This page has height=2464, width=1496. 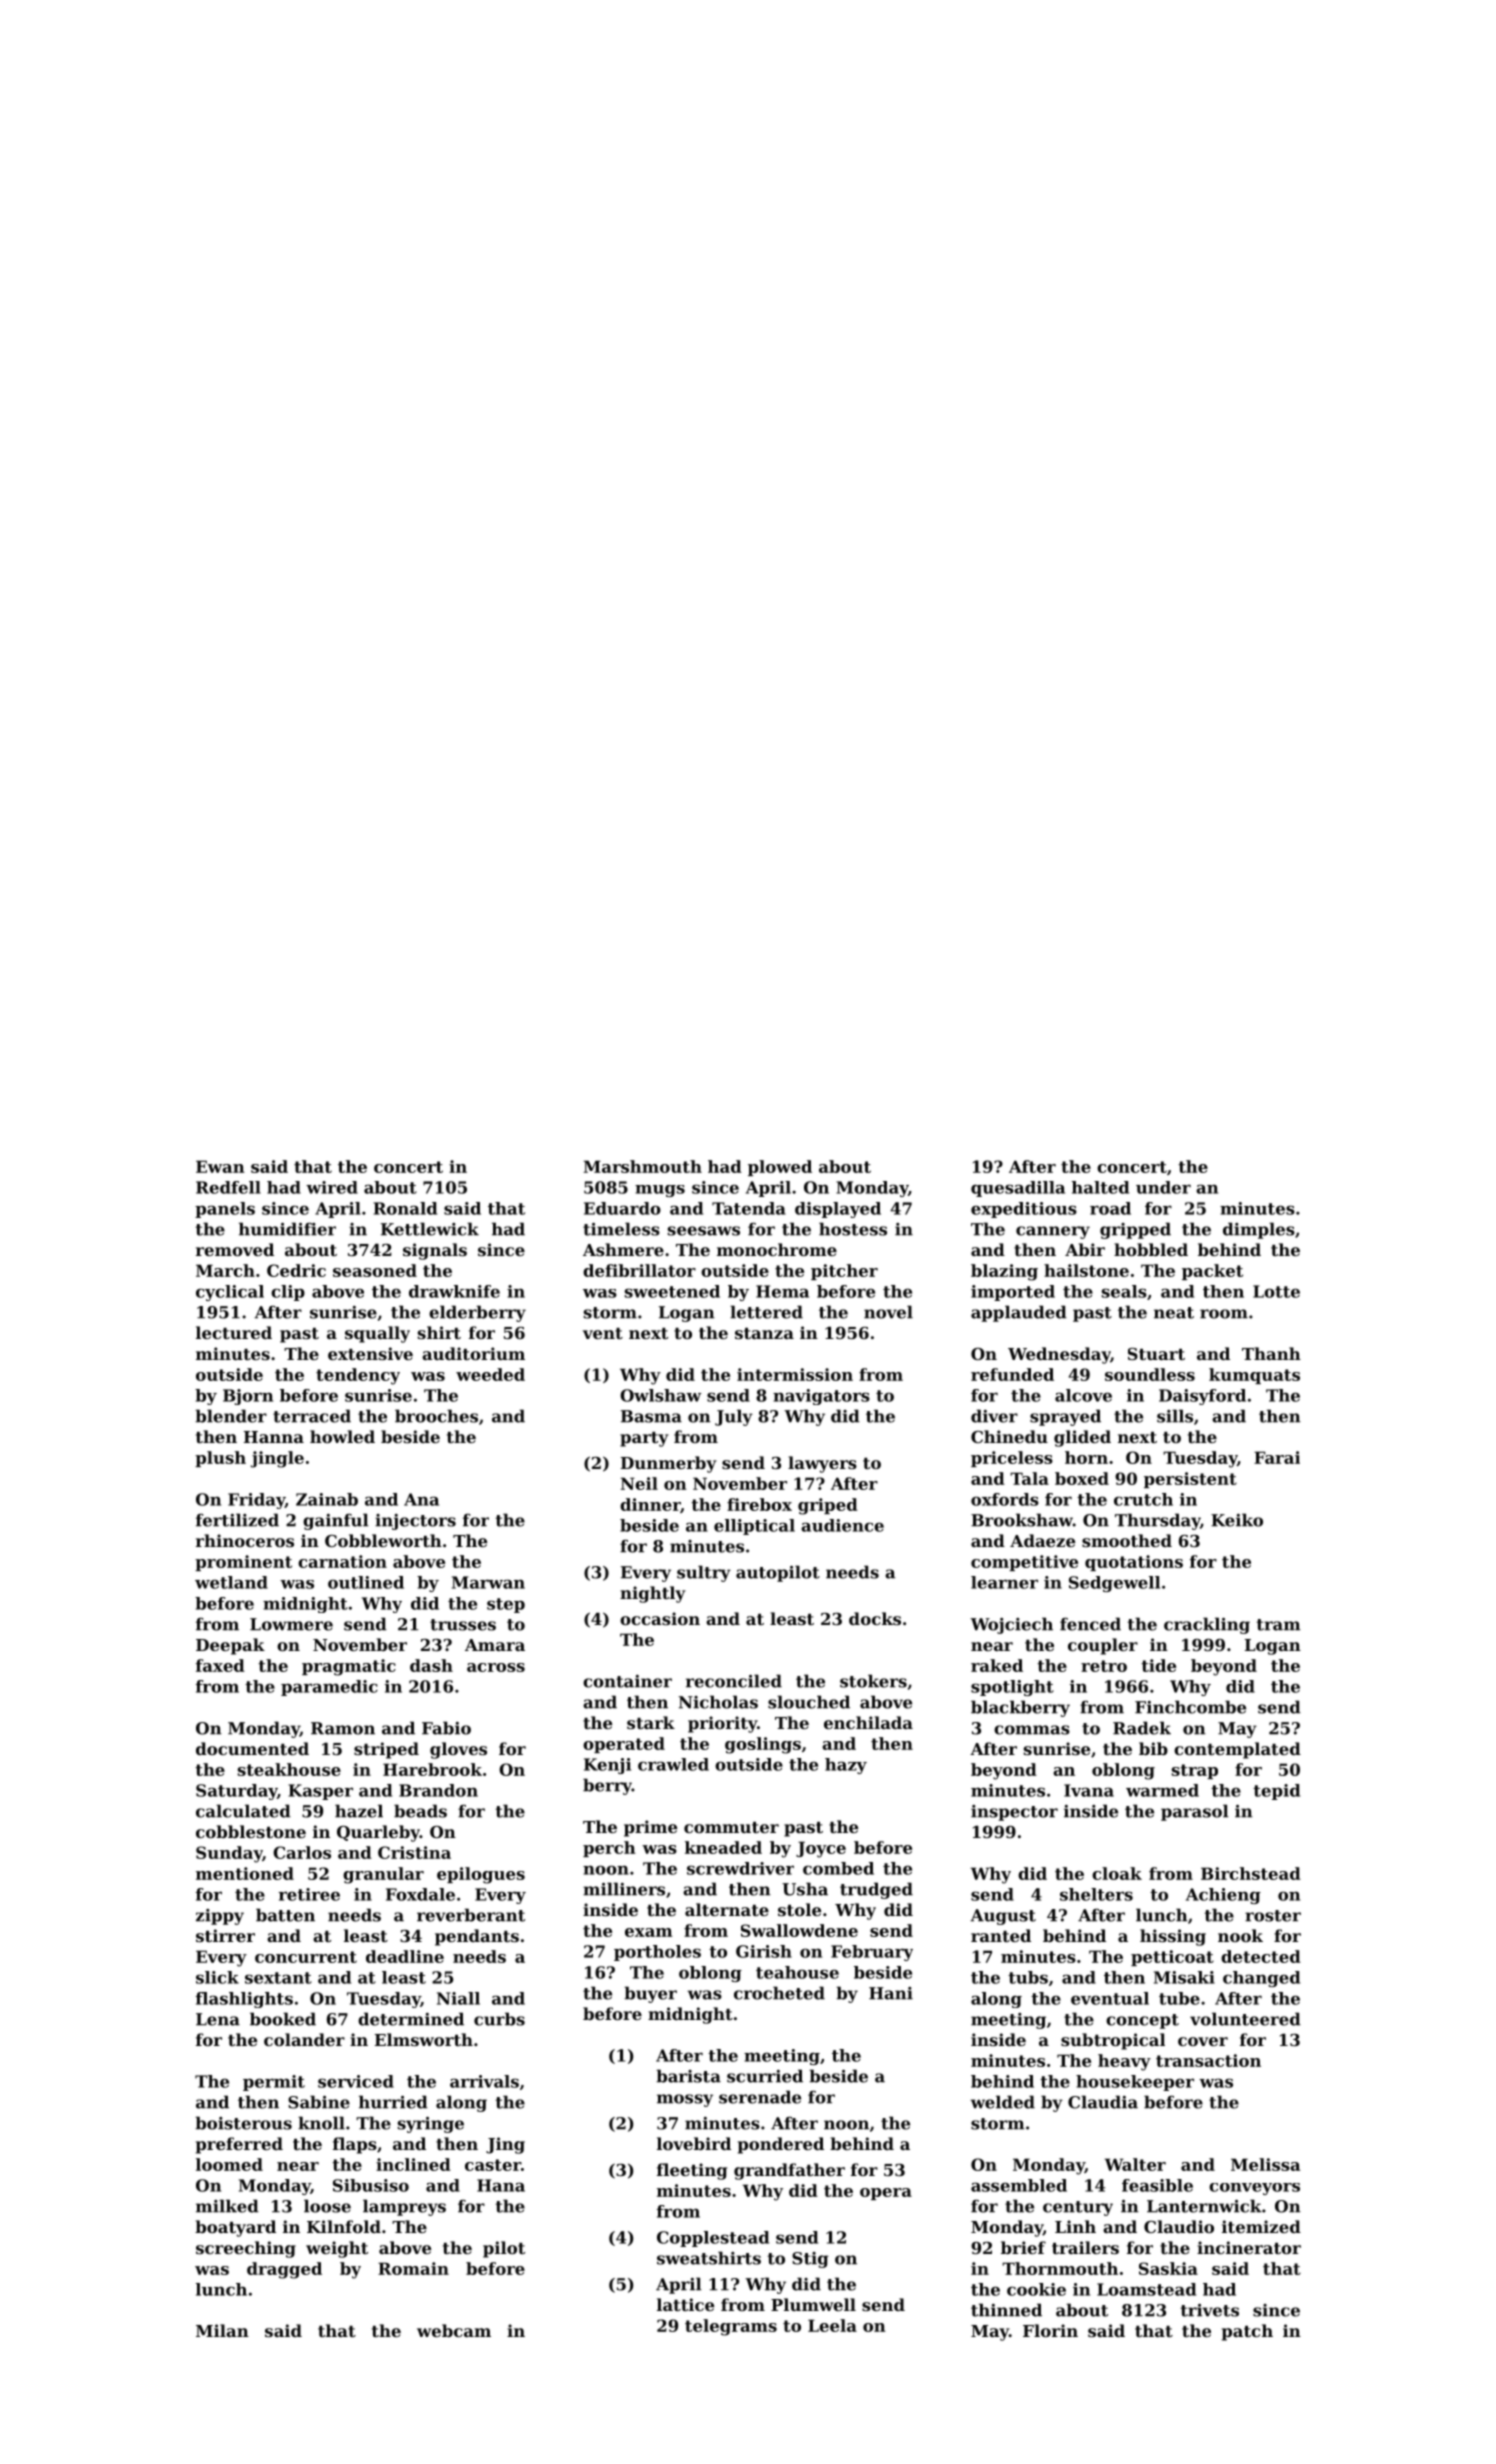 I want to click on squally, so click(x=377, y=1334).
